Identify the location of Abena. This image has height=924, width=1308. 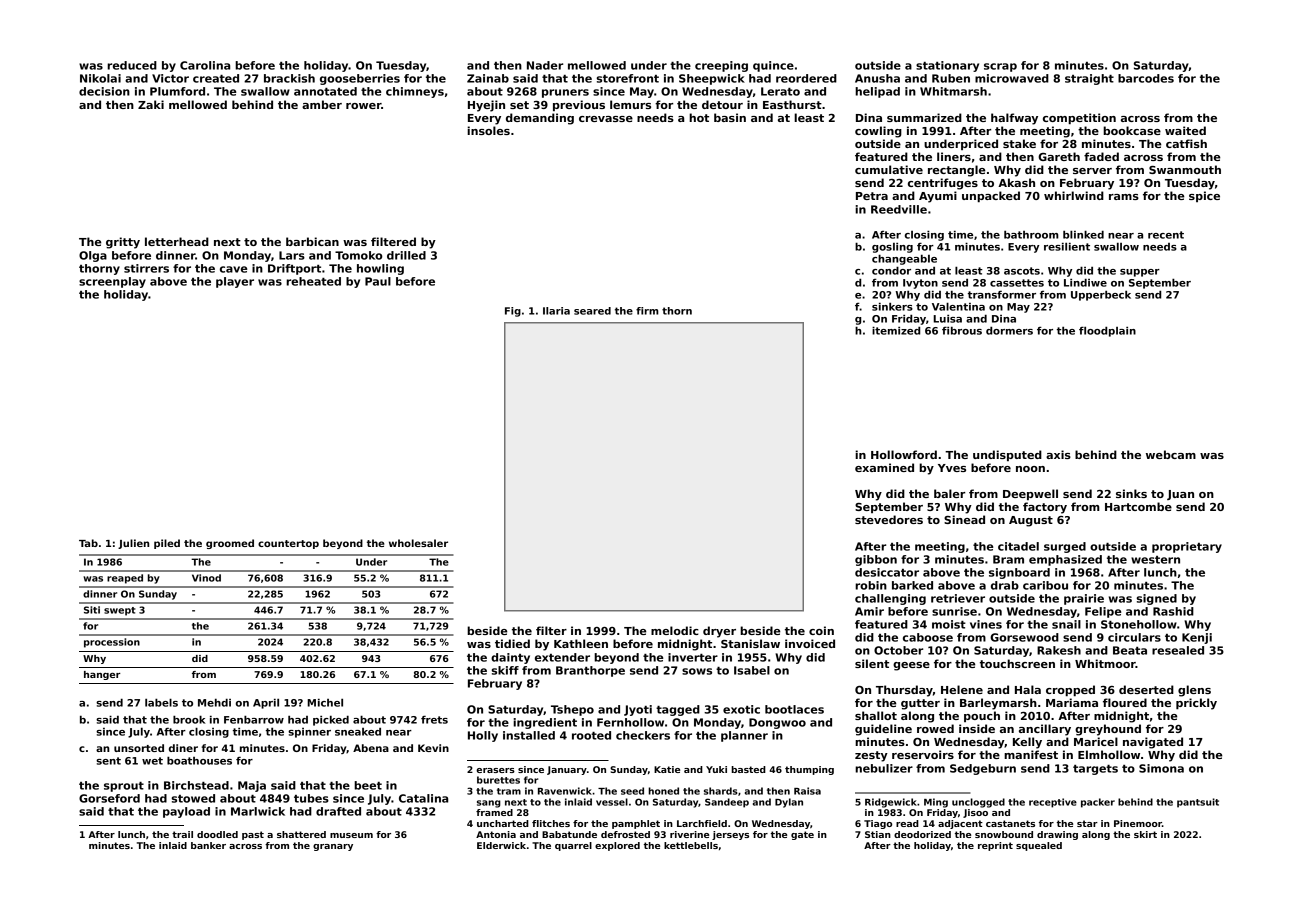
(371, 748).
